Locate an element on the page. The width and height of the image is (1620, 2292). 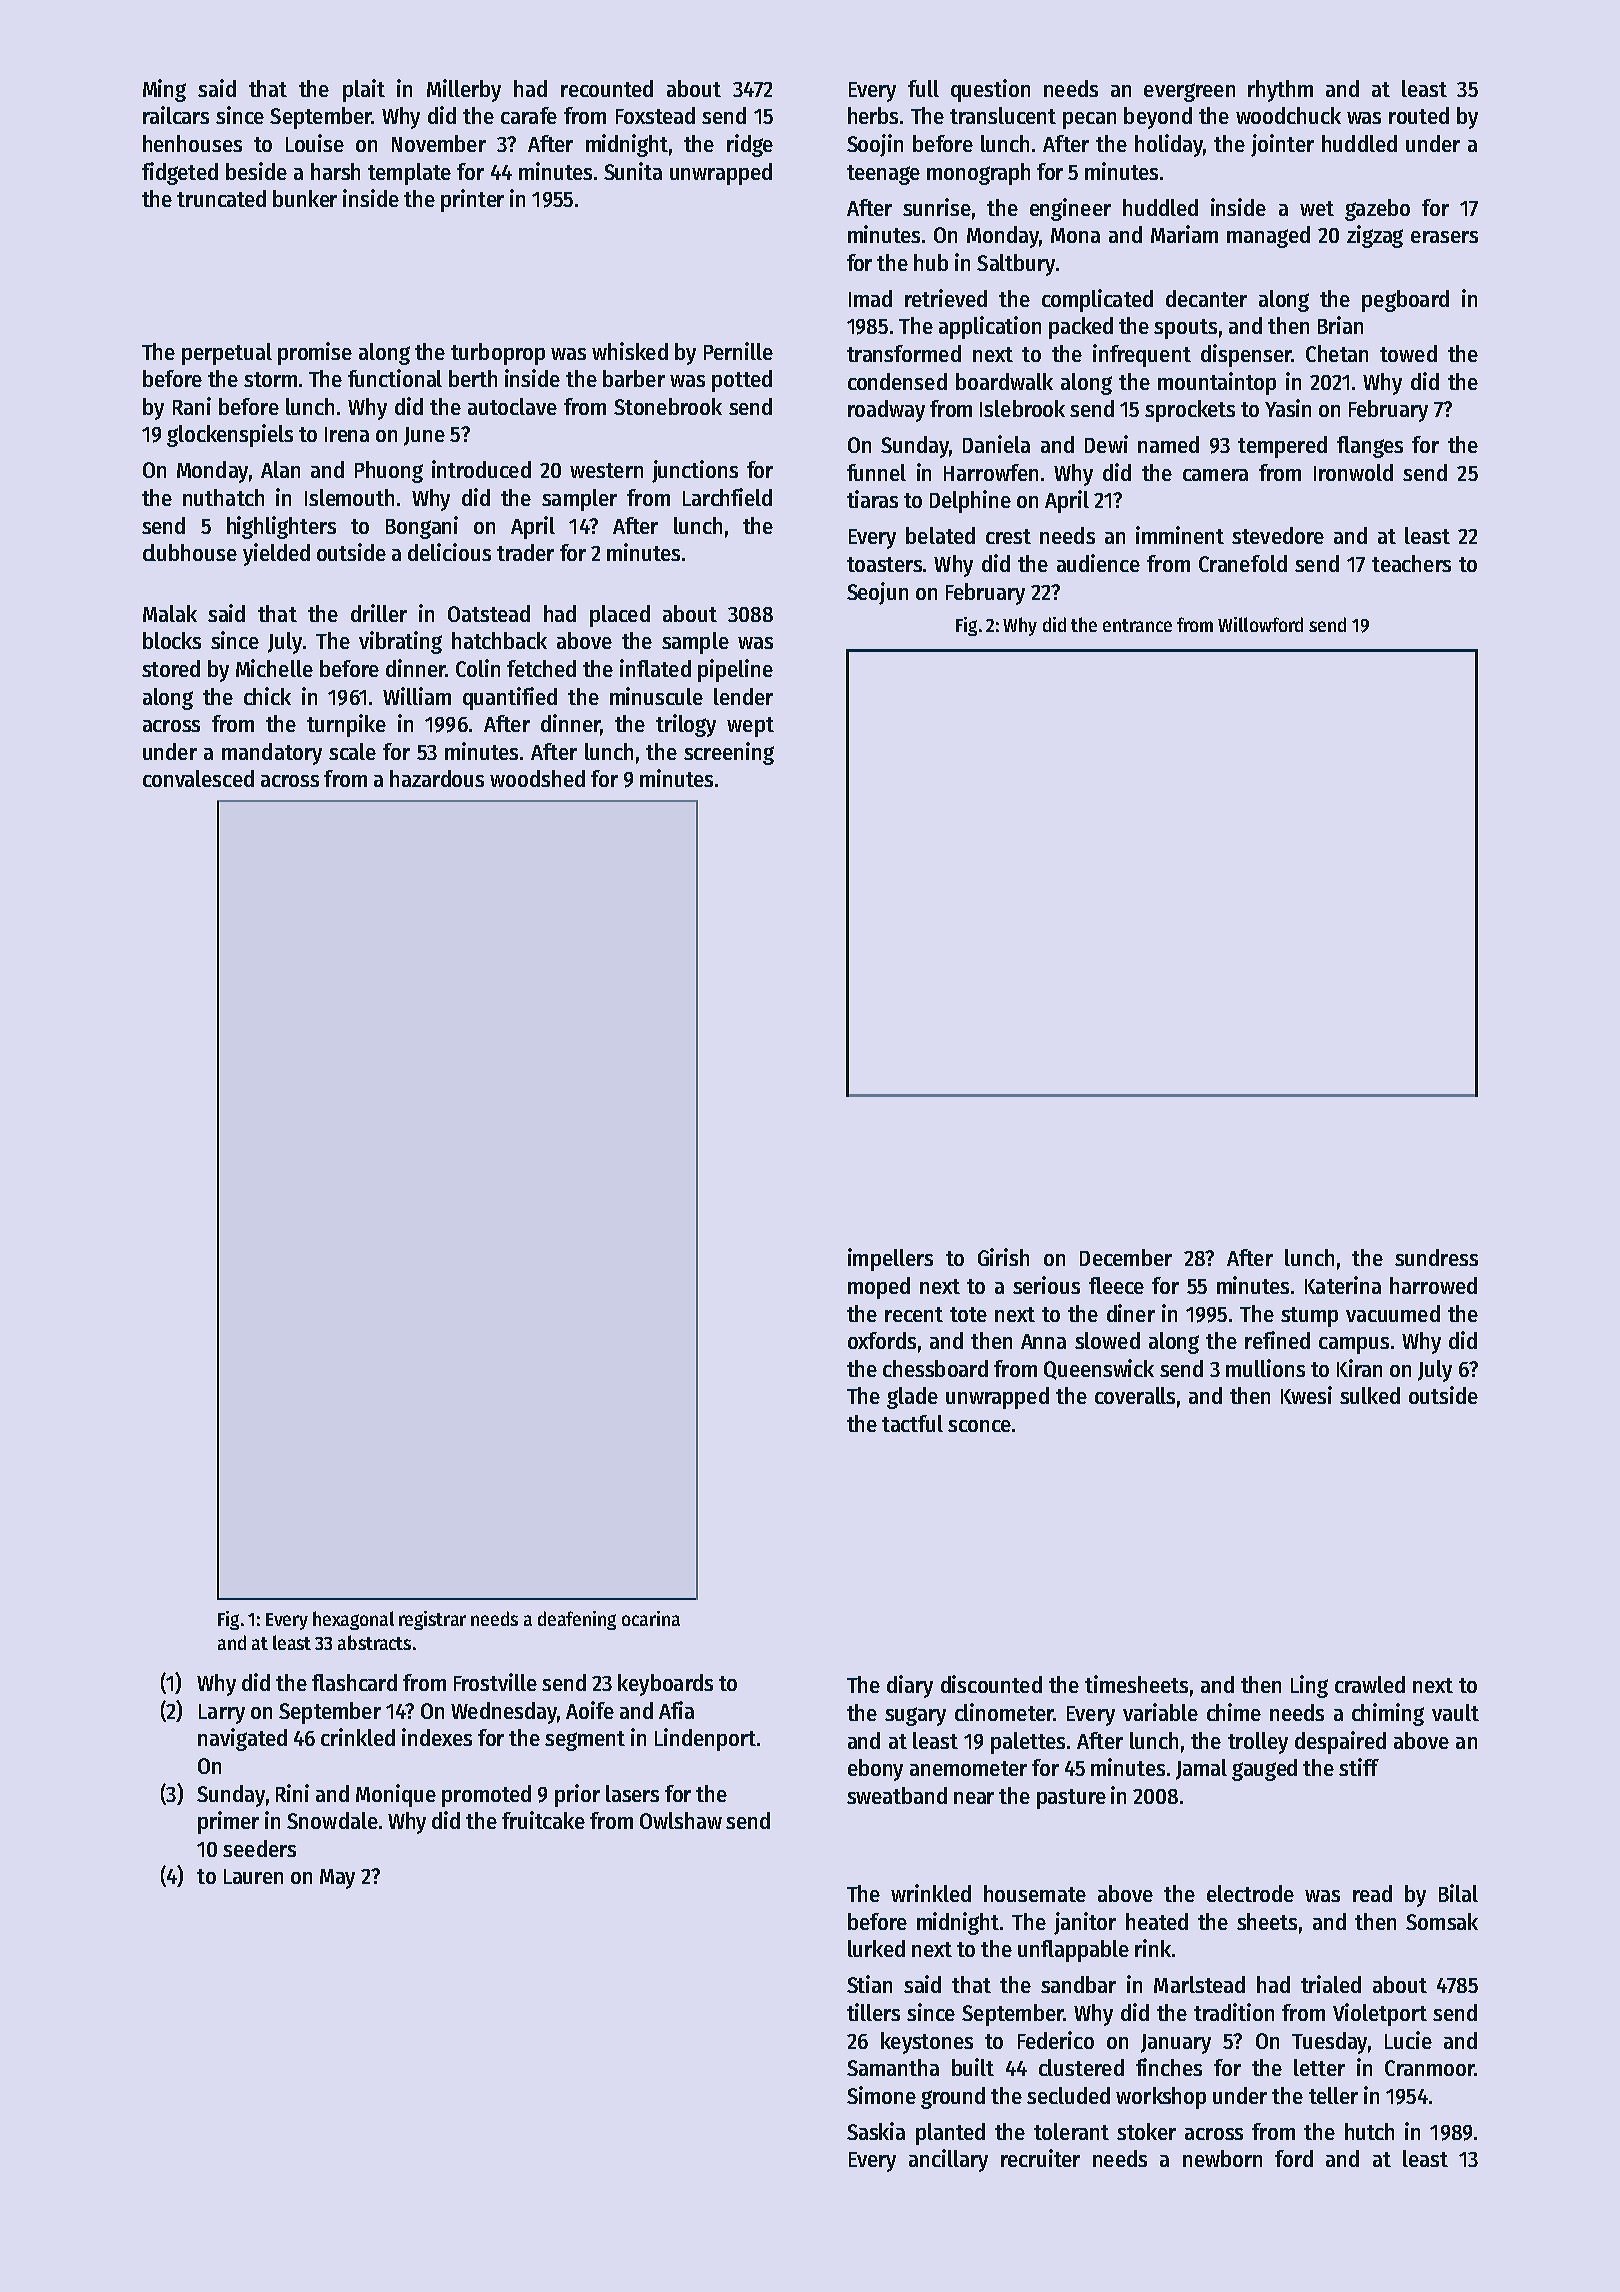
Owlshaw is located at coordinates (681, 1820).
